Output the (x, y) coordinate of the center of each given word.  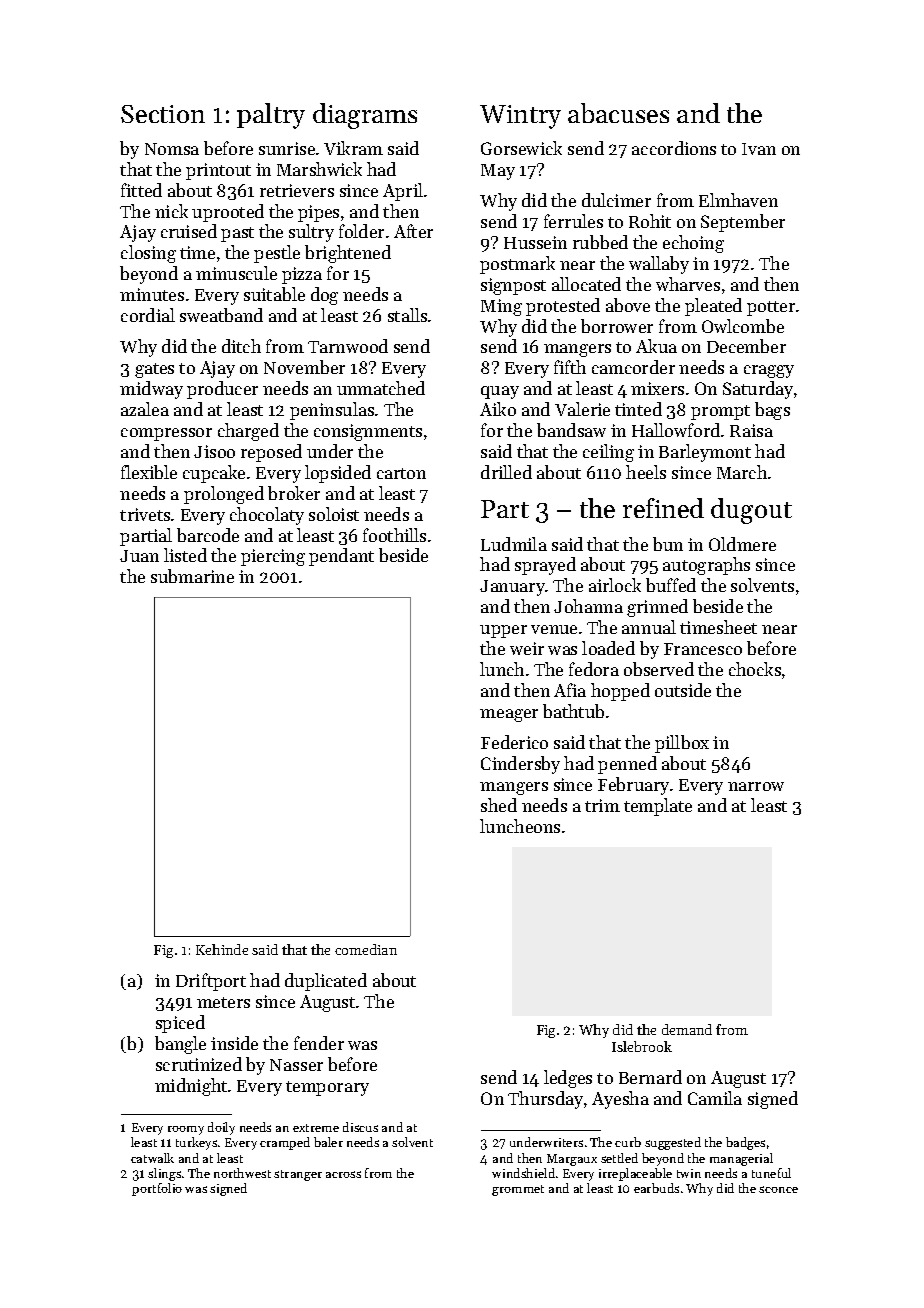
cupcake (214, 474)
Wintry (520, 117)
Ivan (759, 149)
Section (163, 114)
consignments (368, 432)
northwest (242, 1173)
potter (771, 308)
